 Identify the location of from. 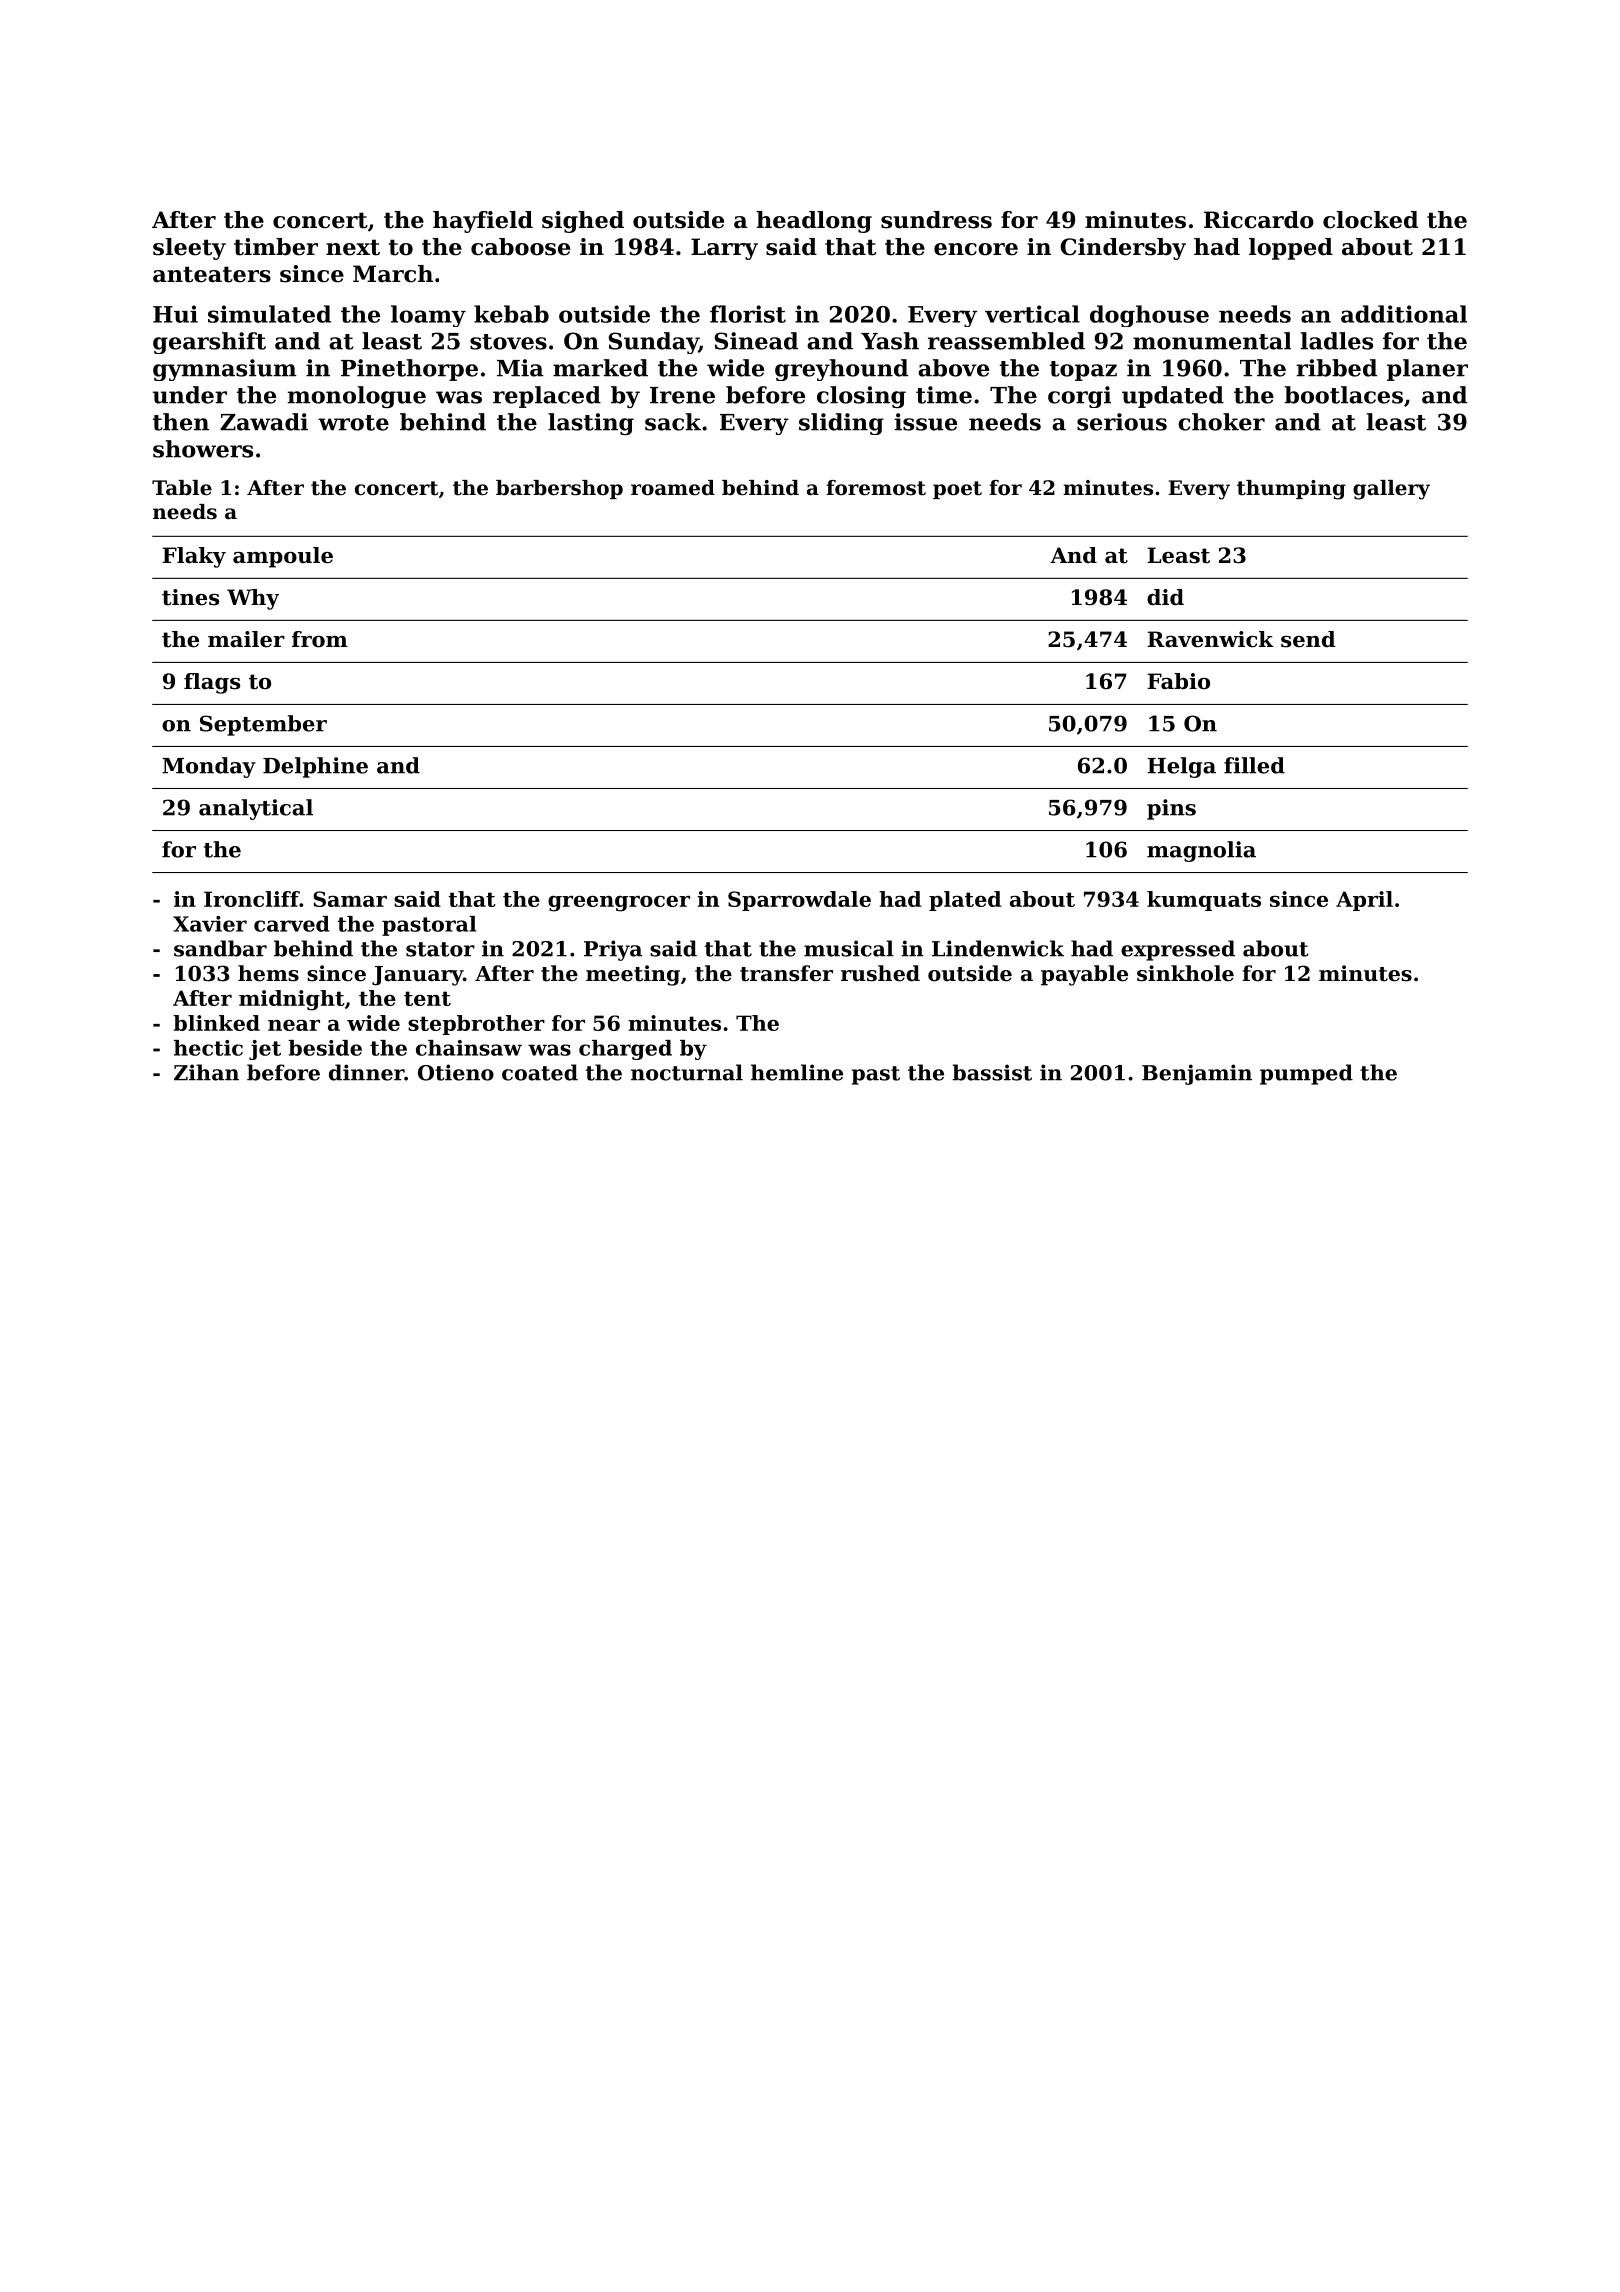
(320, 639).
